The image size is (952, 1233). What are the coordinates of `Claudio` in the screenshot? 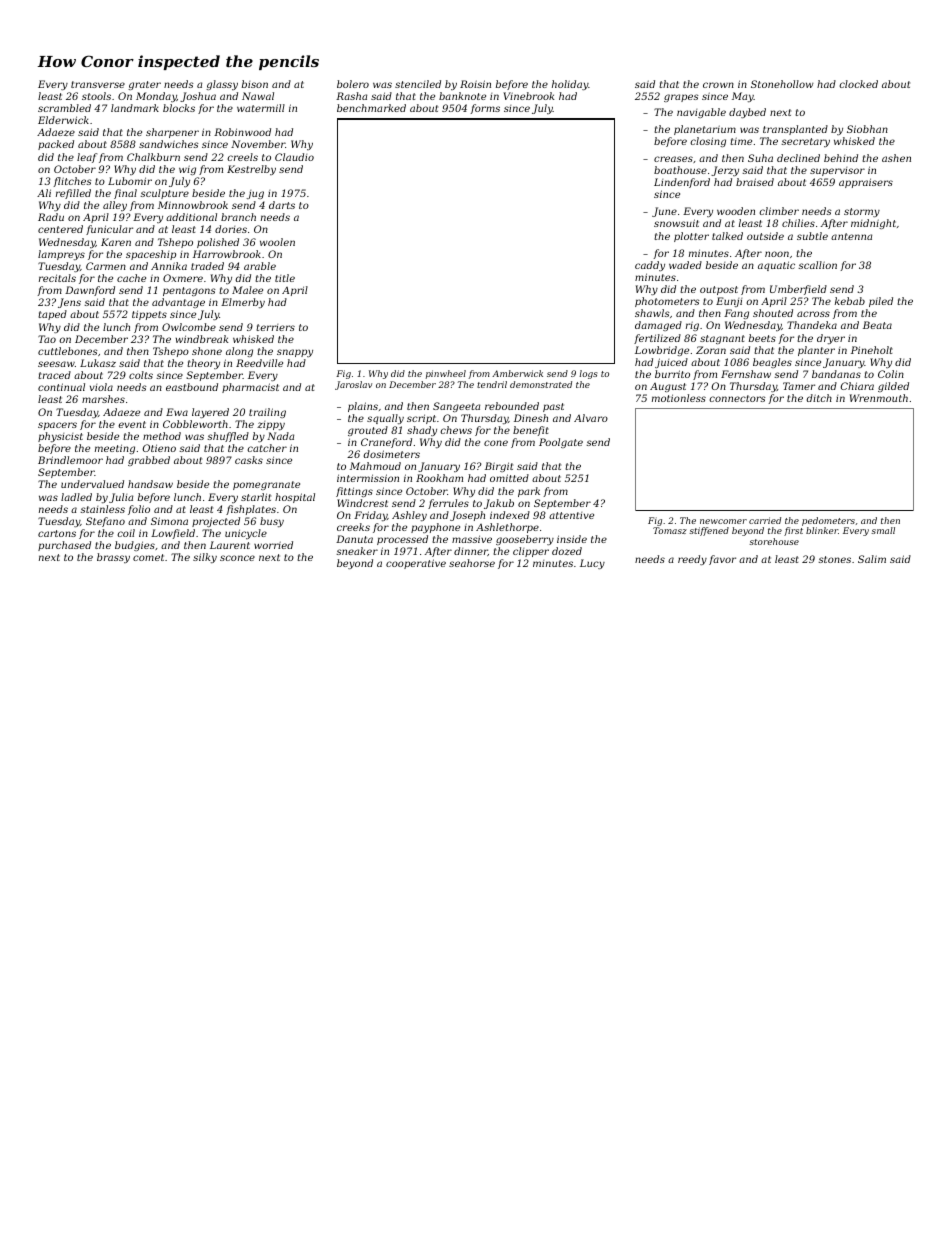 It's located at (294, 157).
